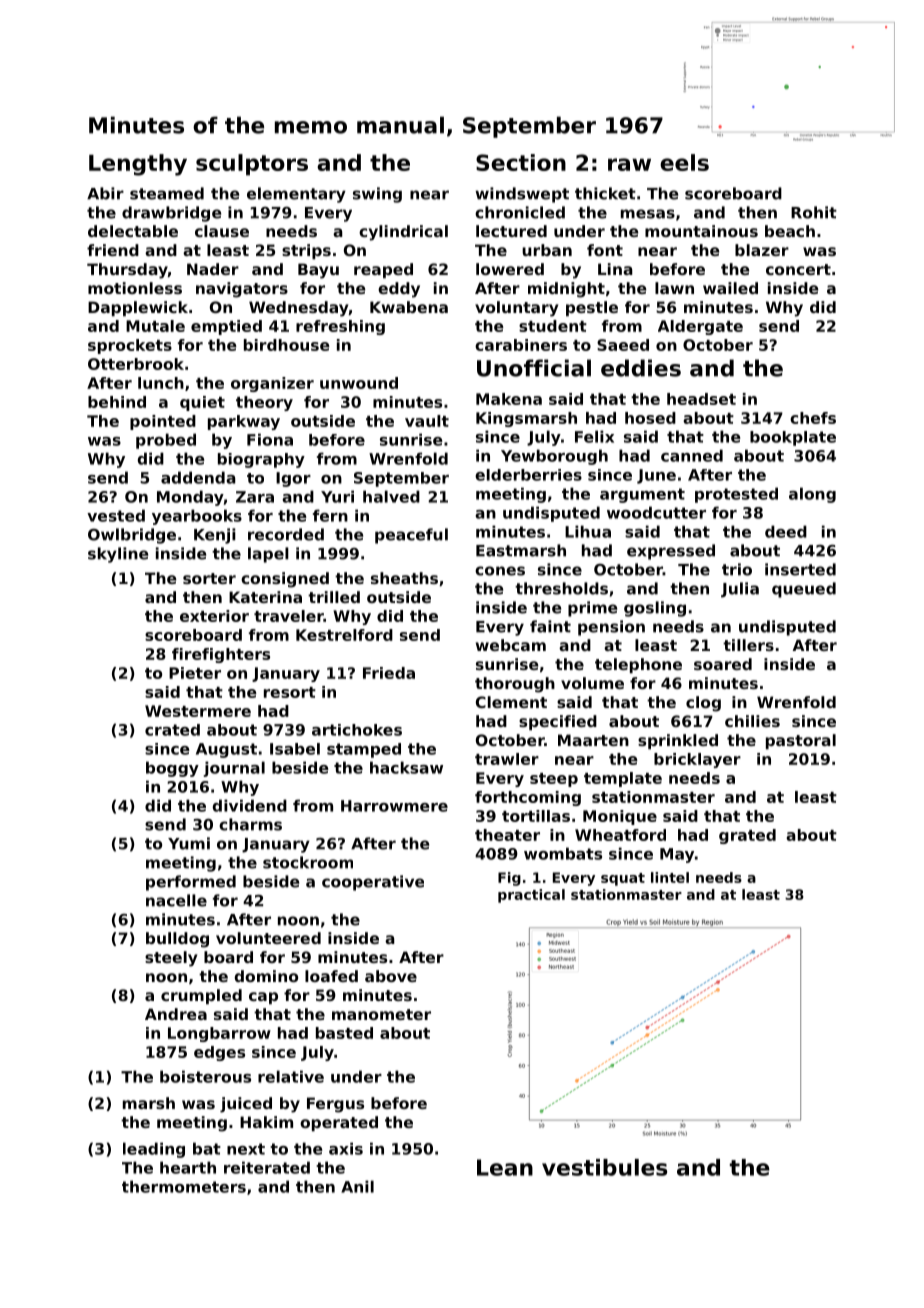 The height and width of the screenshot is (1308, 924). What do you see at coordinates (550, 626) in the screenshot?
I see `faint` at bounding box center [550, 626].
